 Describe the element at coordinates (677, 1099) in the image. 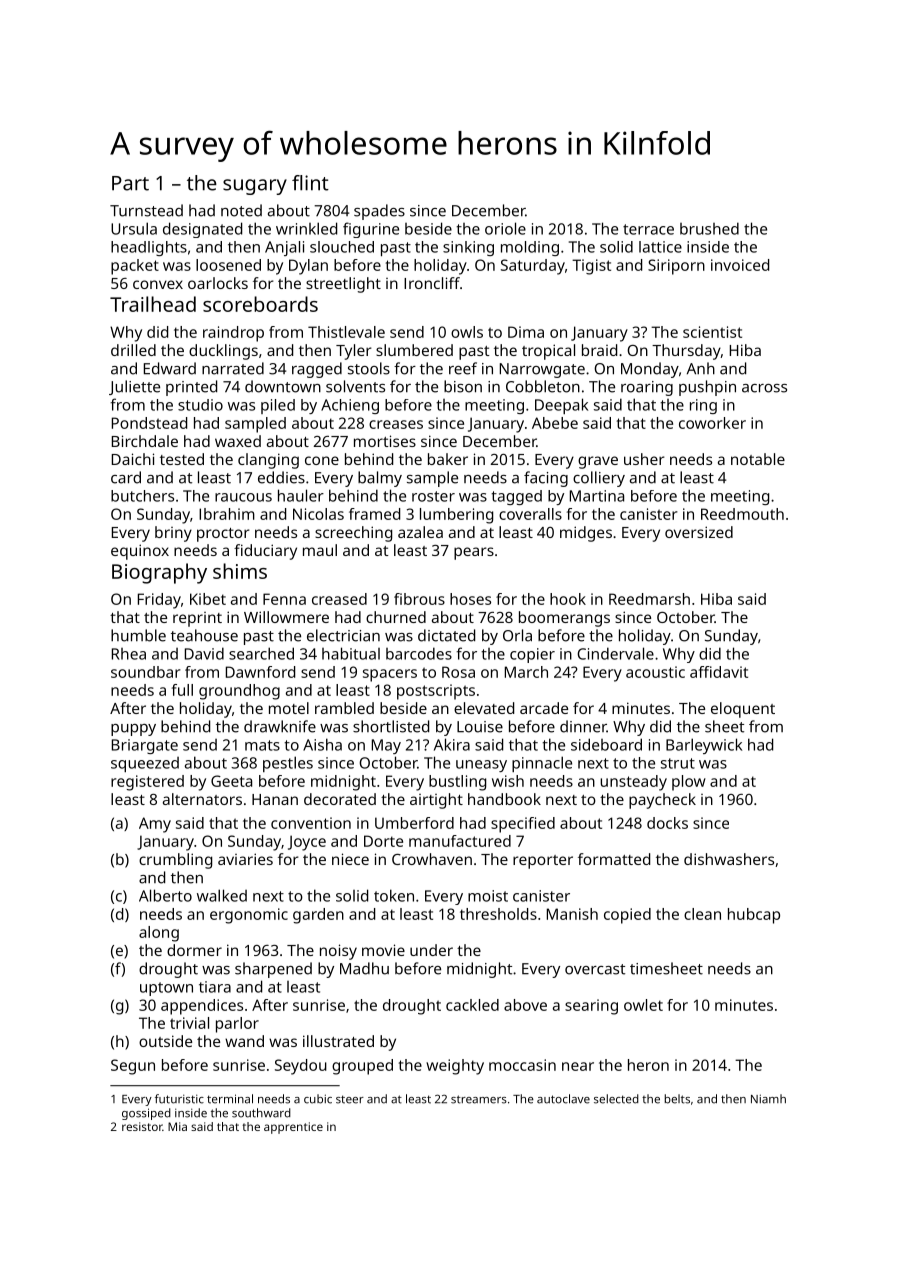

I see `belts` at that location.
